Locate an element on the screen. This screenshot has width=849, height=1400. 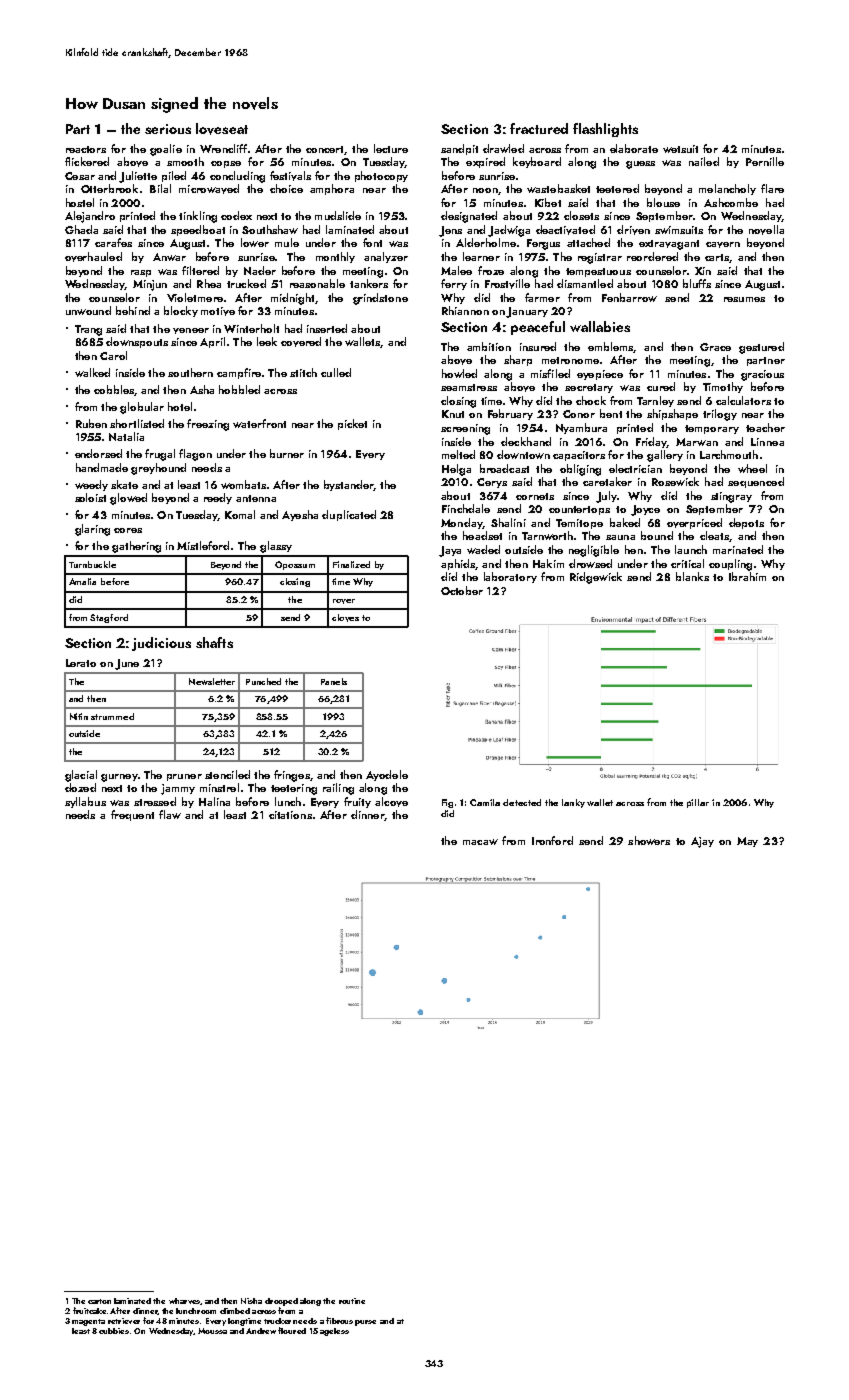
Ruben is located at coordinates (91, 423).
